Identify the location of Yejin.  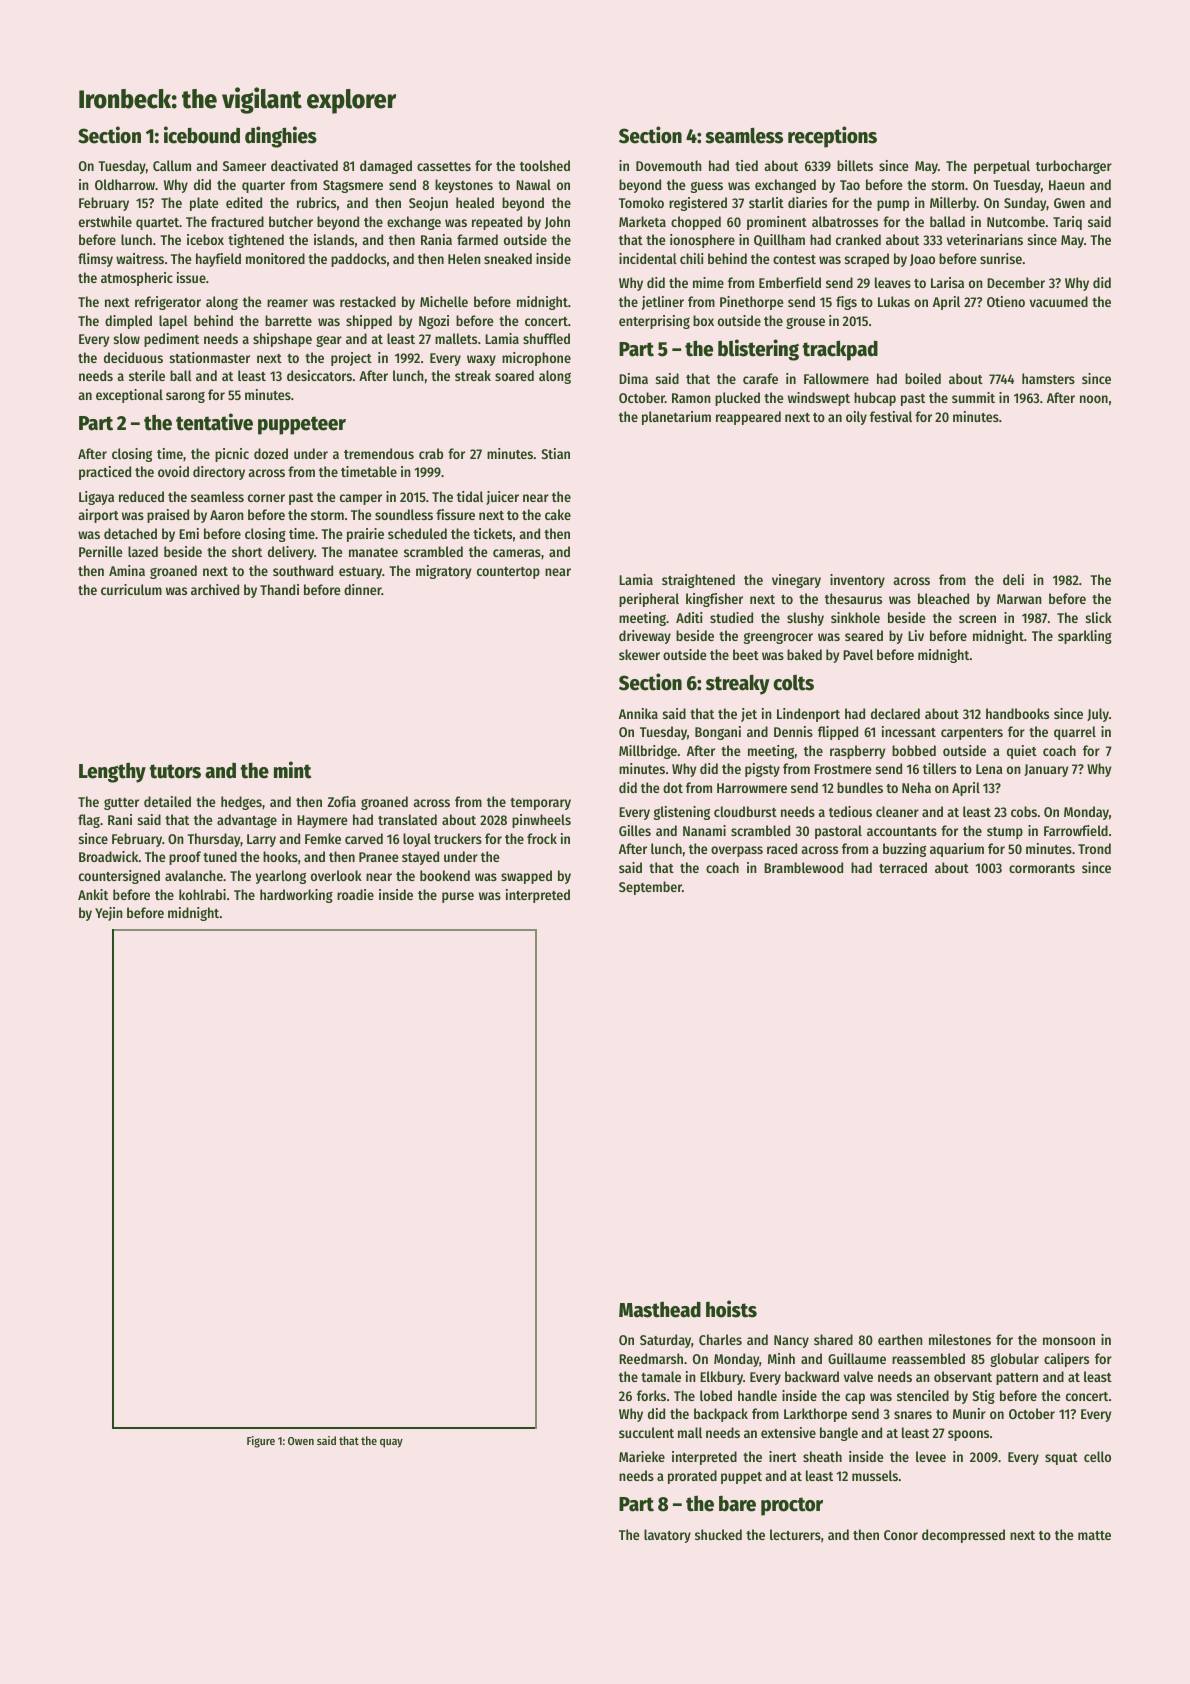
(109, 914).
